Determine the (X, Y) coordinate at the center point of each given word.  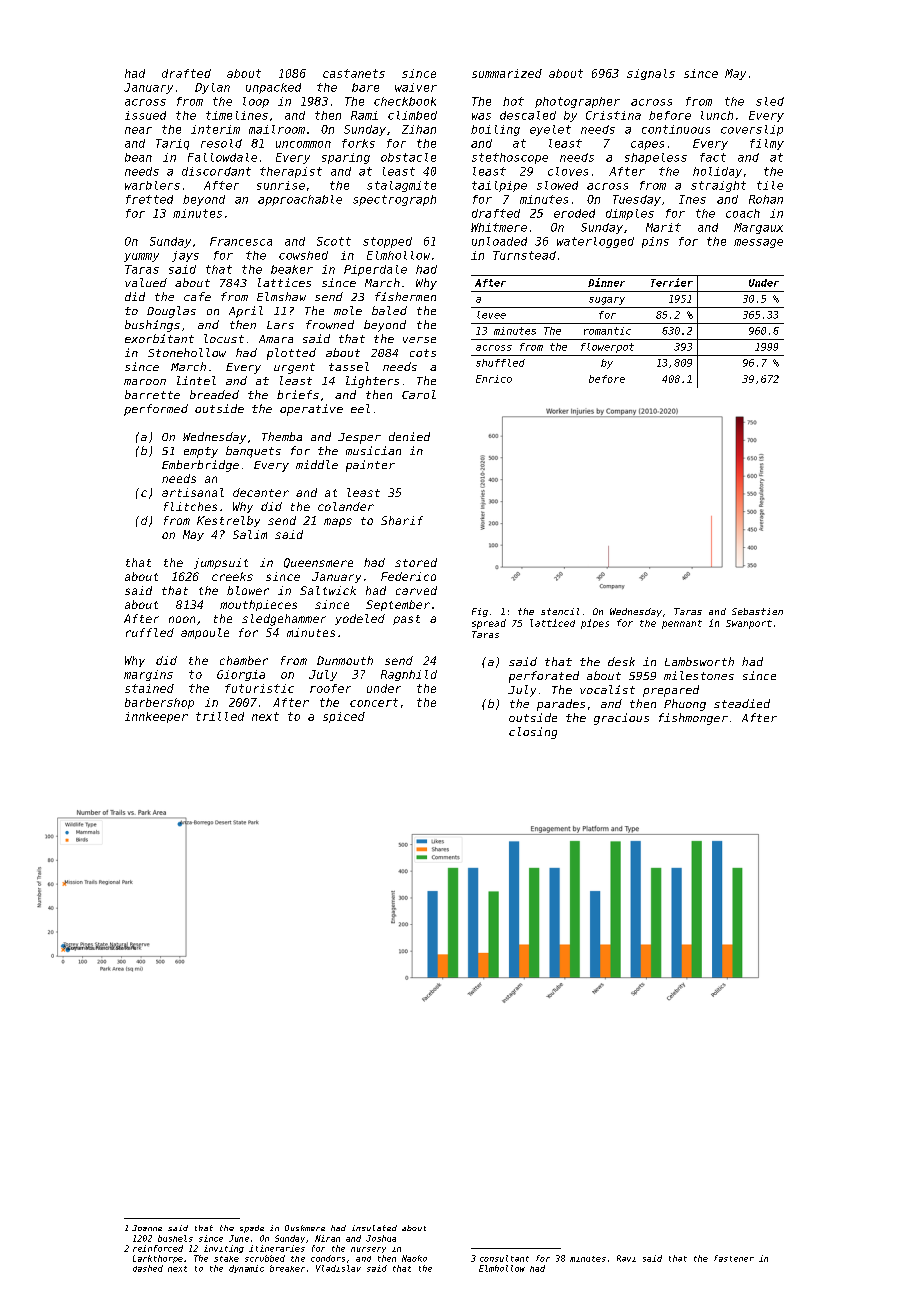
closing (533, 733)
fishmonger (693, 719)
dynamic (246, 1269)
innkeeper (156, 717)
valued (146, 282)
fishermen (405, 296)
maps (338, 522)
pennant (682, 624)
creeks (232, 576)
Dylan (212, 88)
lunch (717, 115)
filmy (767, 144)
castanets (354, 73)
